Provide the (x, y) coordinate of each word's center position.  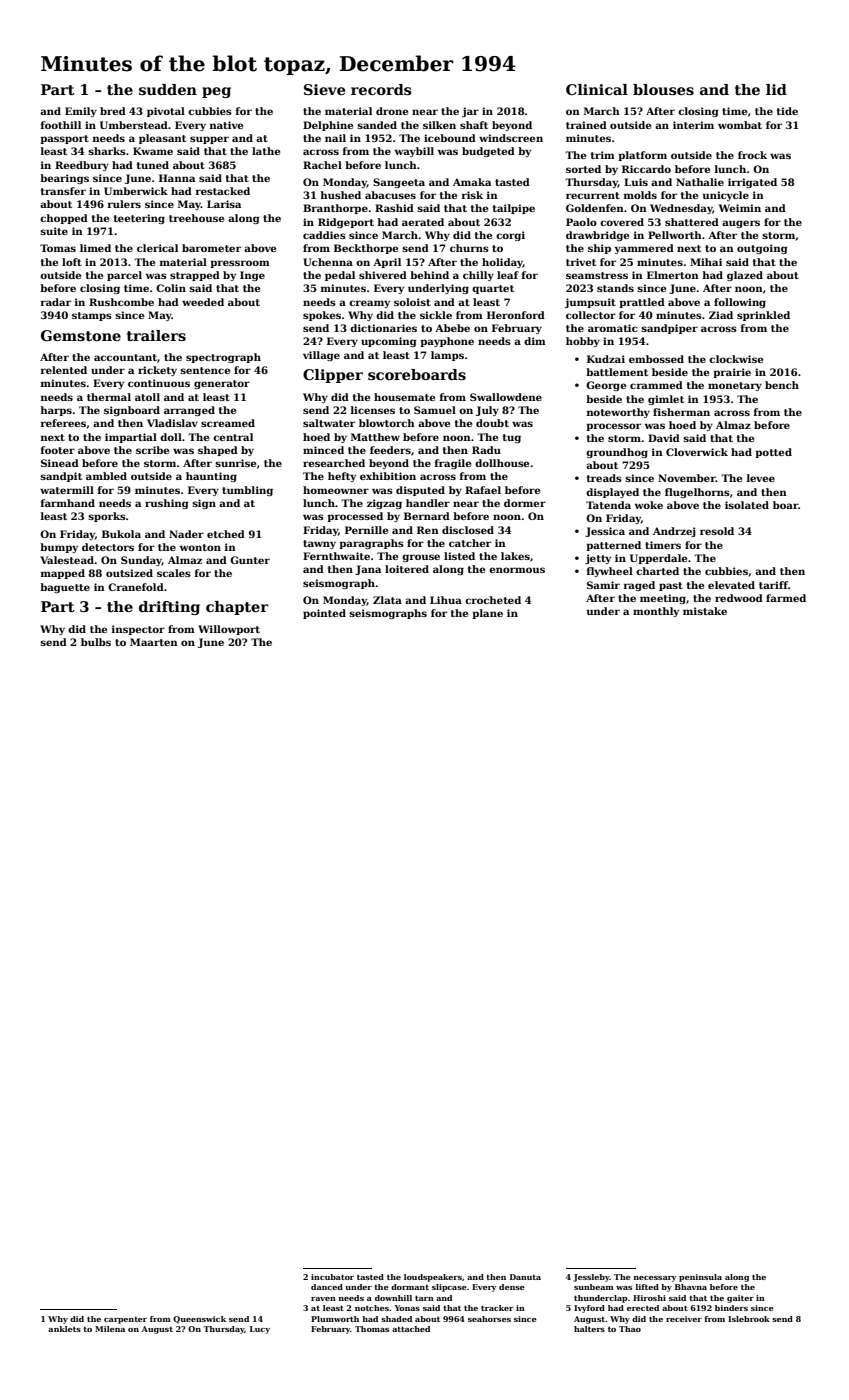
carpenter (125, 1320)
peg (216, 92)
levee (761, 478)
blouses (663, 89)
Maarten (154, 642)
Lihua (446, 600)
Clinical (597, 89)
